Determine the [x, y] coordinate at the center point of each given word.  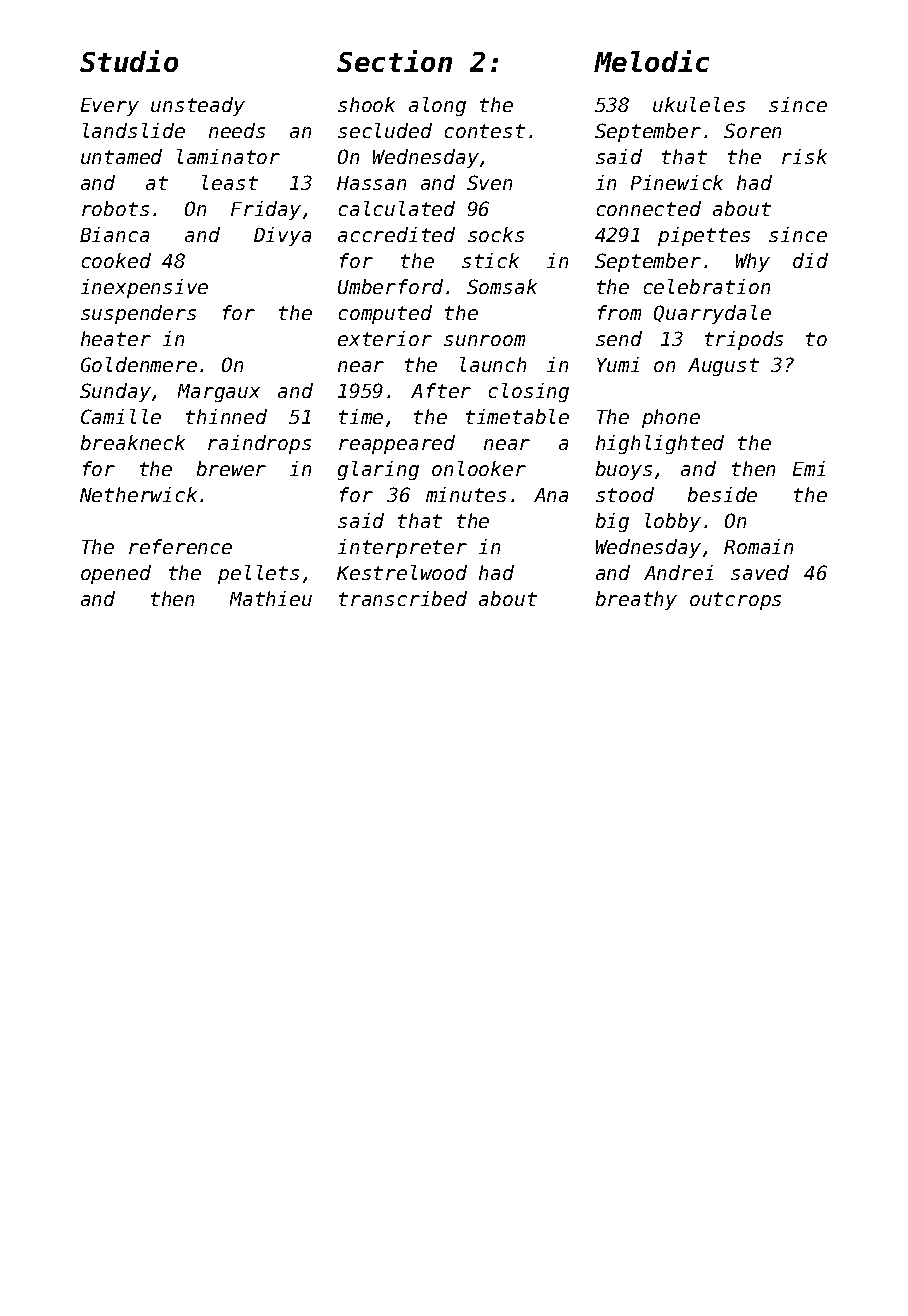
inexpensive [144, 288]
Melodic [651, 61]
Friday [266, 210]
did [810, 260]
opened [116, 574]
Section [394, 61]
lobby [673, 522]
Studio [129, 61]
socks [496, 234]
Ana [551, 495]
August [723, 367]
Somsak [502, 286]
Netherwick [138, 494]
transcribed [403, 598]
